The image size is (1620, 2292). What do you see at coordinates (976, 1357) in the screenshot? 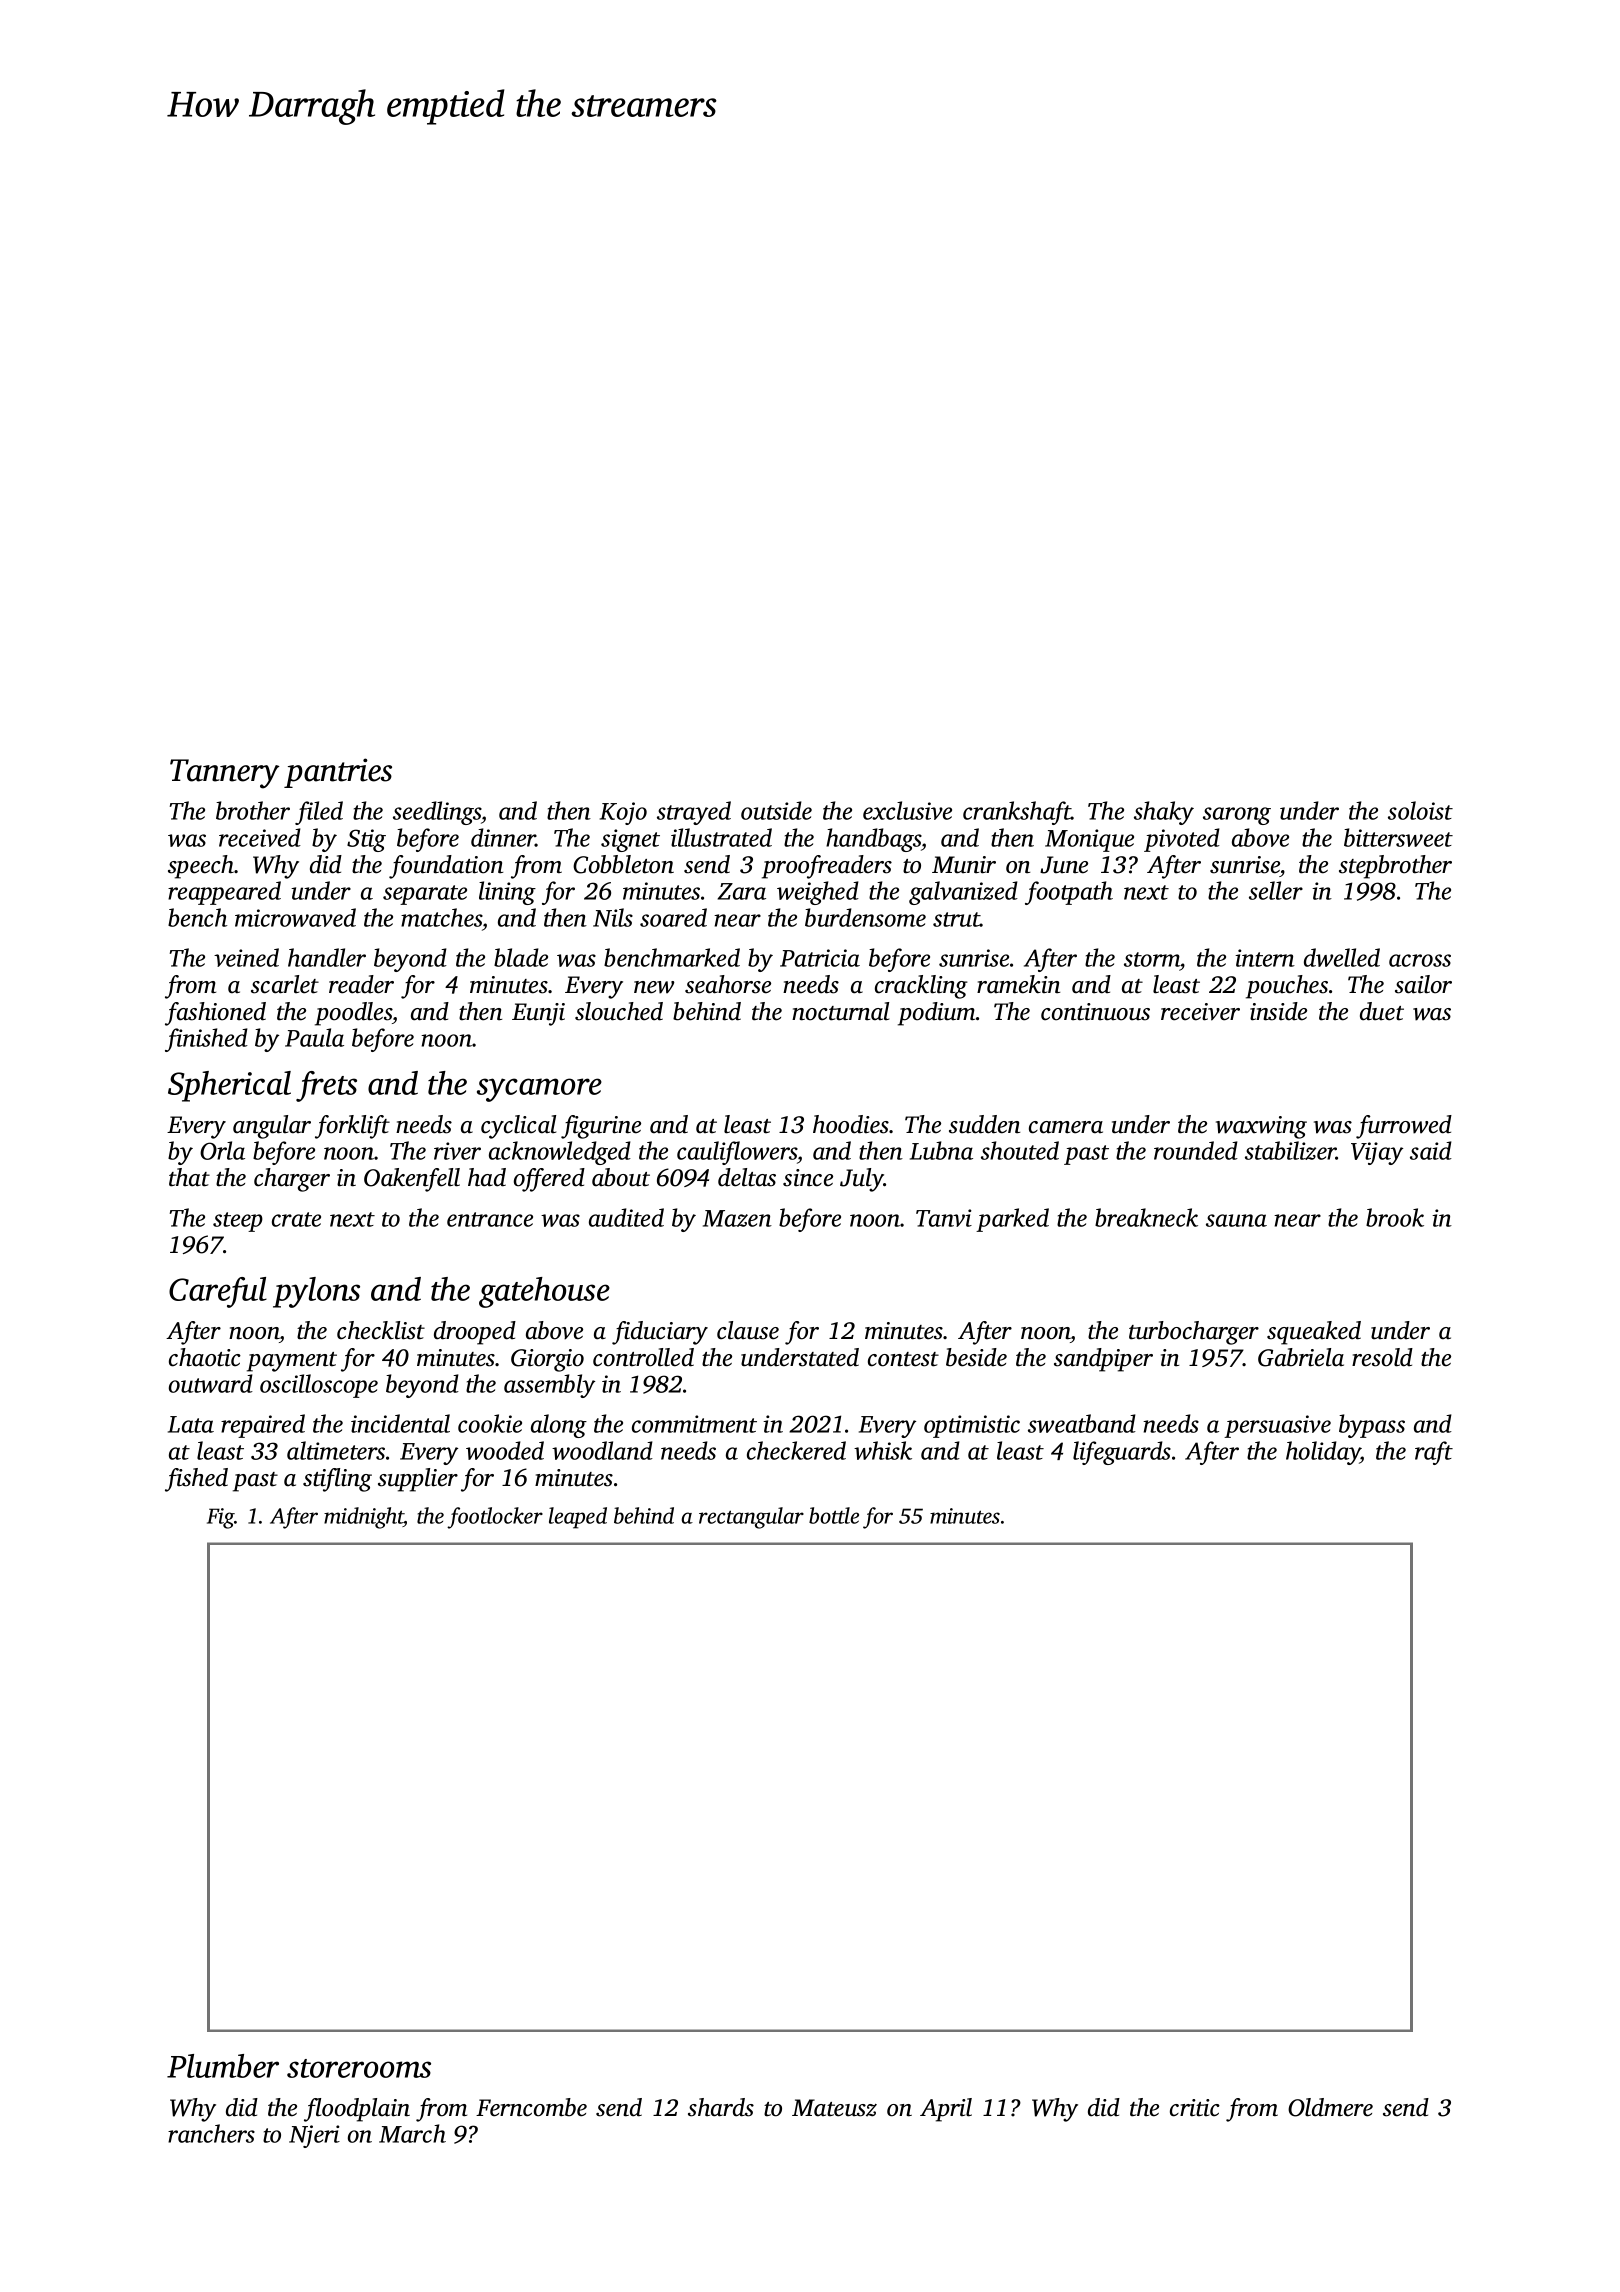
I see `beside` at bounding box center [976, 1357].
